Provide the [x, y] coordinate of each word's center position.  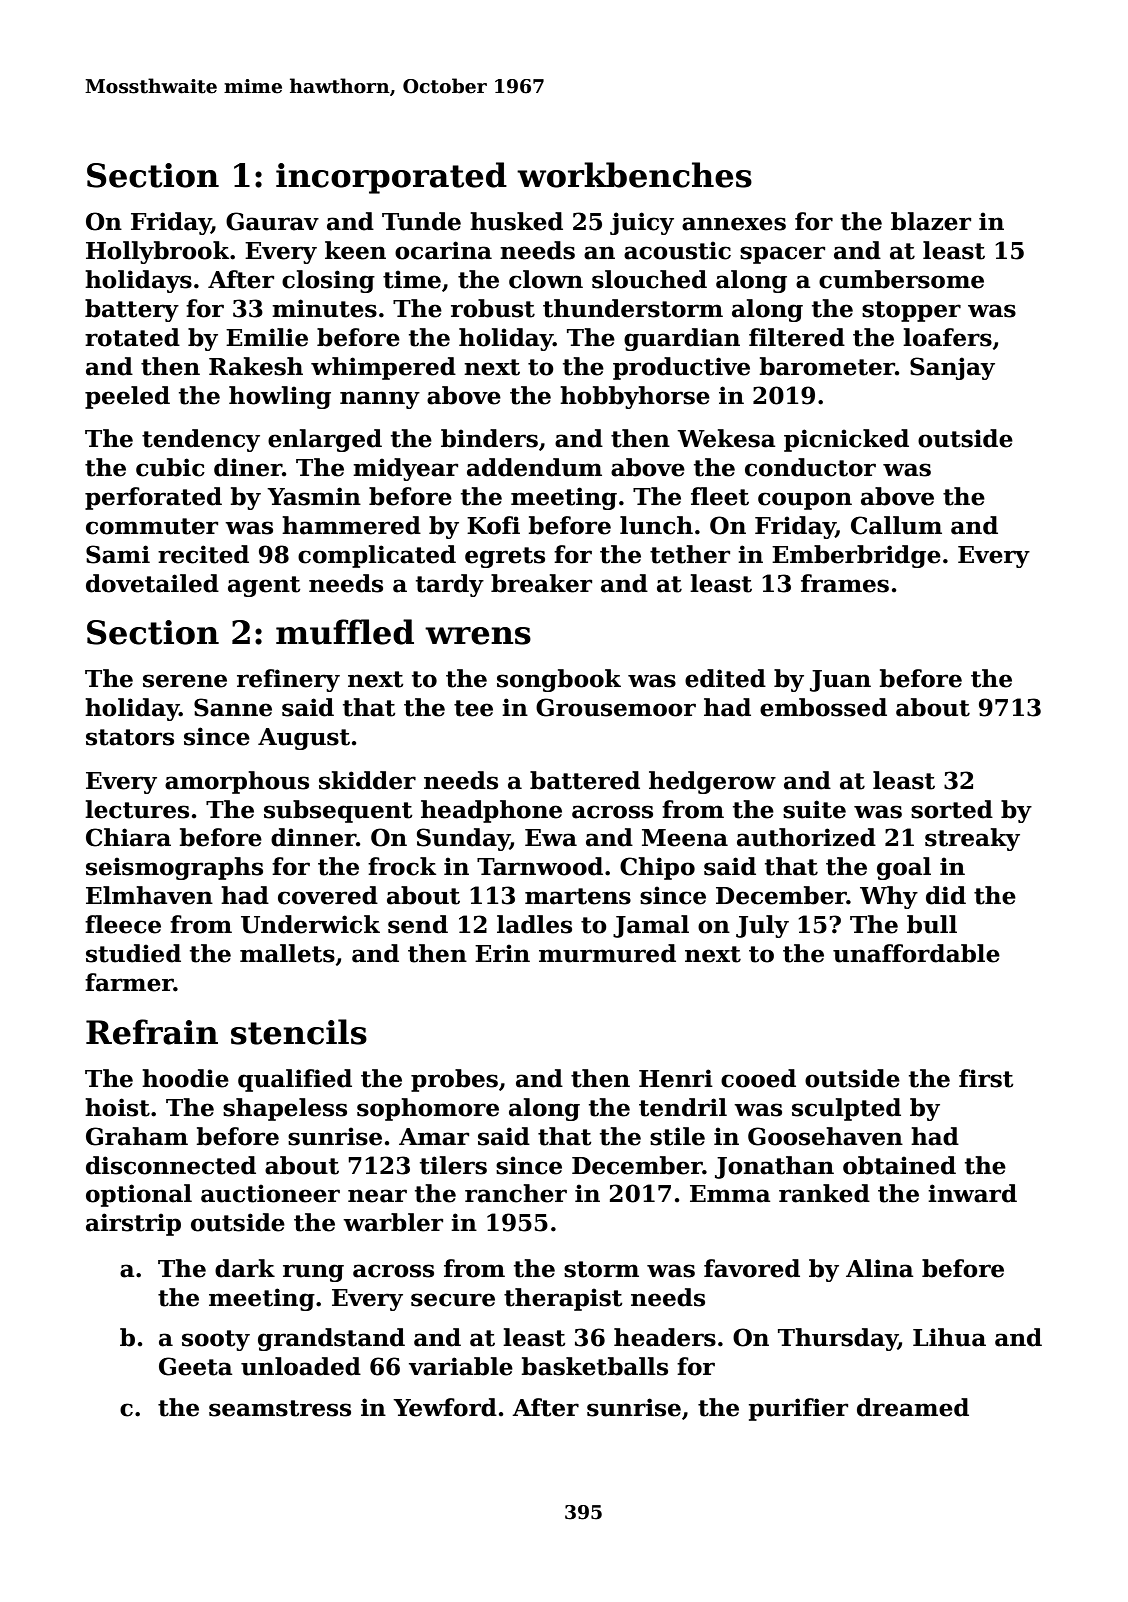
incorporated [391, 178]
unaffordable [916, 953]
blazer [931, 221]
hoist [117, 1107]
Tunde [421, 221]
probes [454, 1080]
